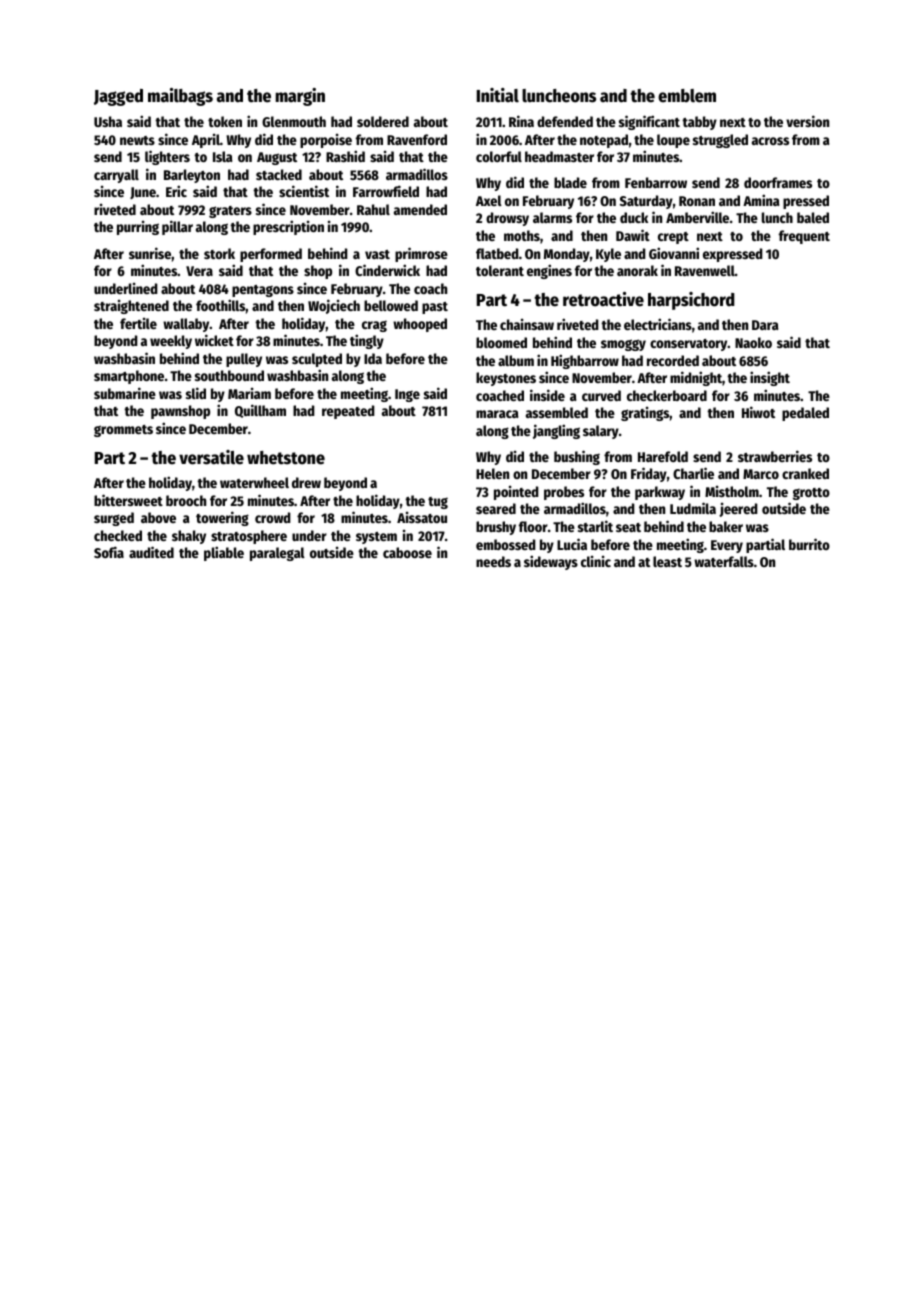  What do you see at coordinates (386, 191) in the screenshot?
I see `Farrowfield` at bounding box center [386, 191].
